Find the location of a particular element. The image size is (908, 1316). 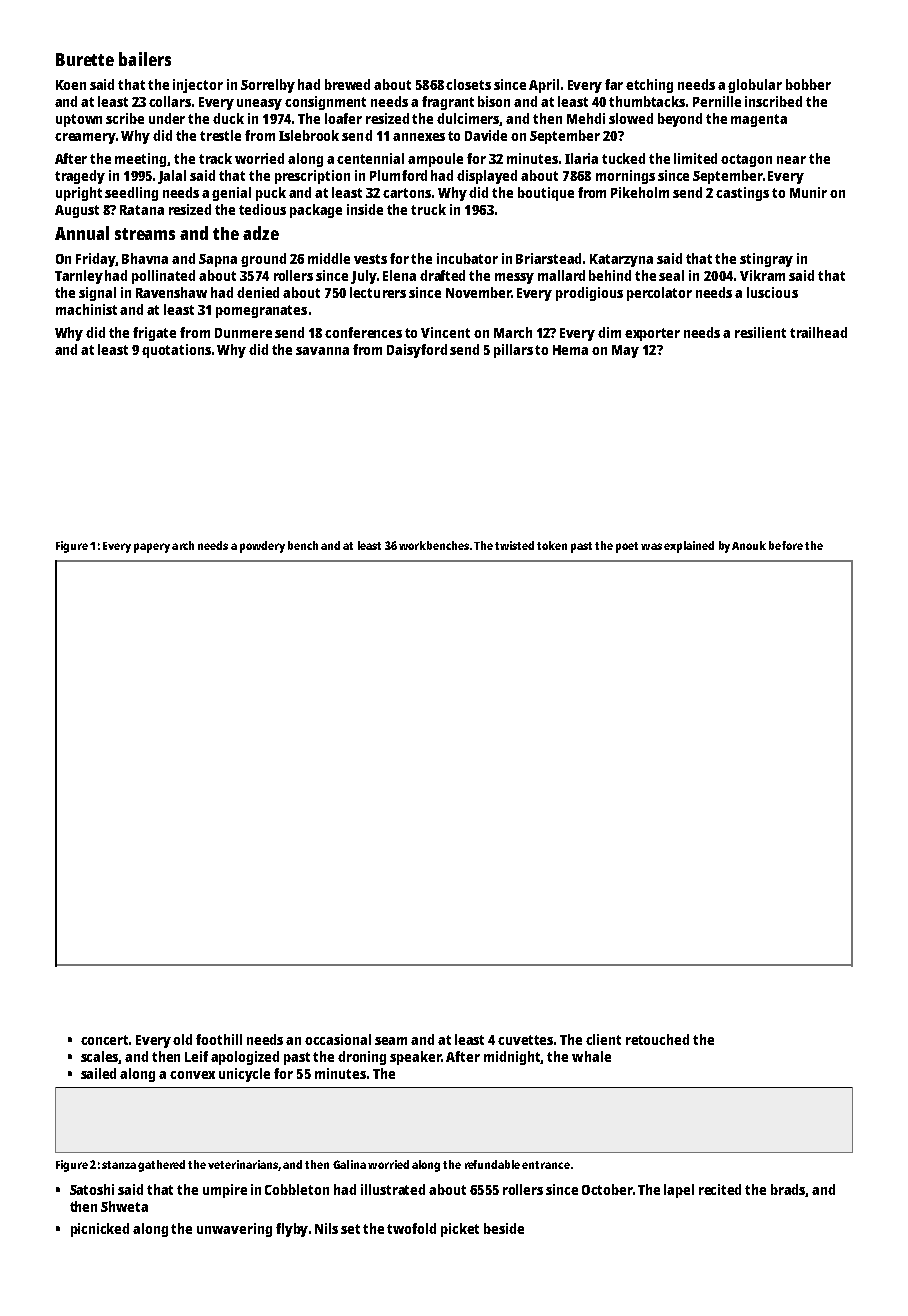

speaker is located at coordinates (415, 1058).
